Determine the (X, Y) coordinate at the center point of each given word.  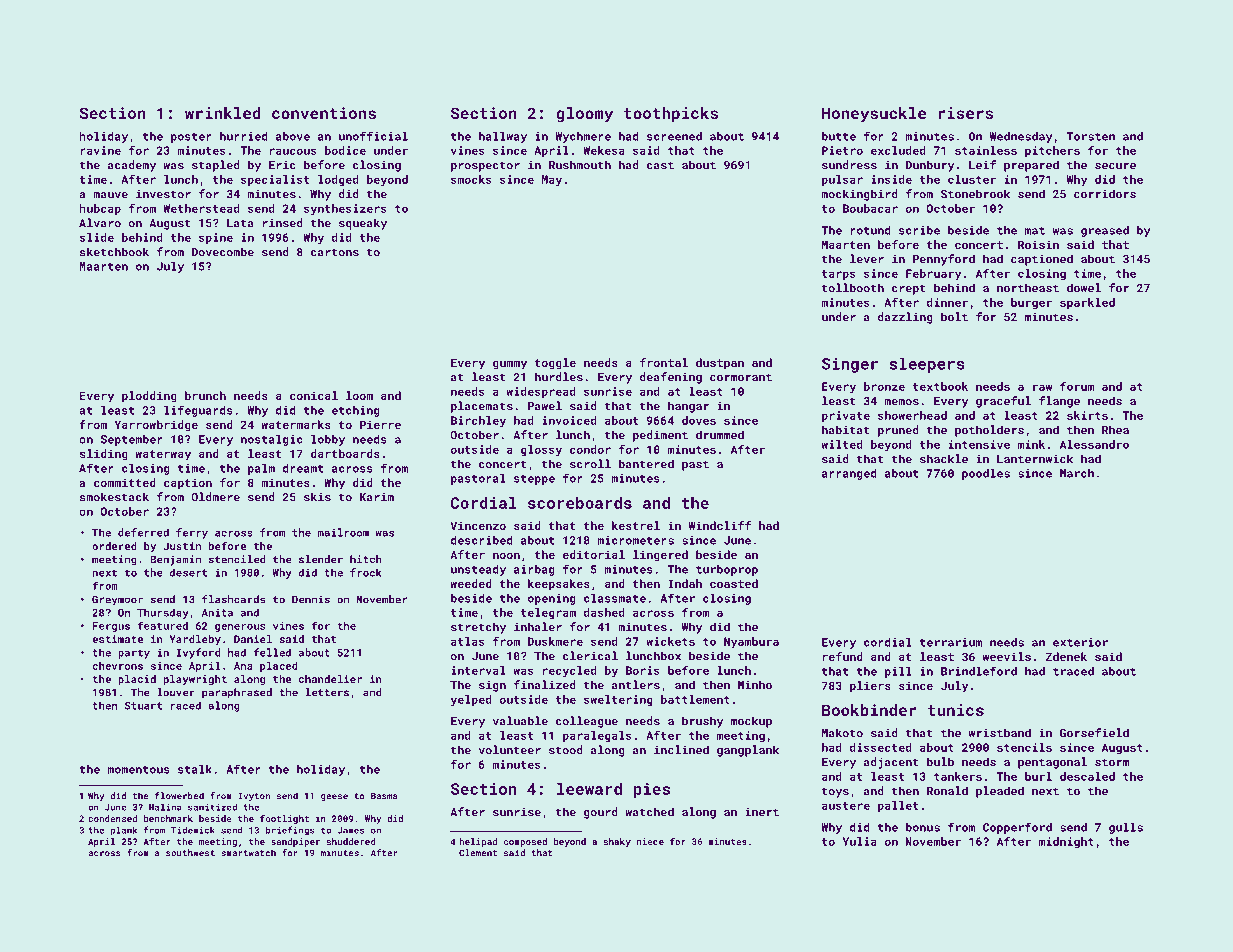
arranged (849, 474)
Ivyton (254, 796)
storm (1112, 762)
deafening (671, 378)
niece (650, 841)
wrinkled (223, 113)
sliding (104, 455)
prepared (1031, 166)
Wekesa (604, 150)
